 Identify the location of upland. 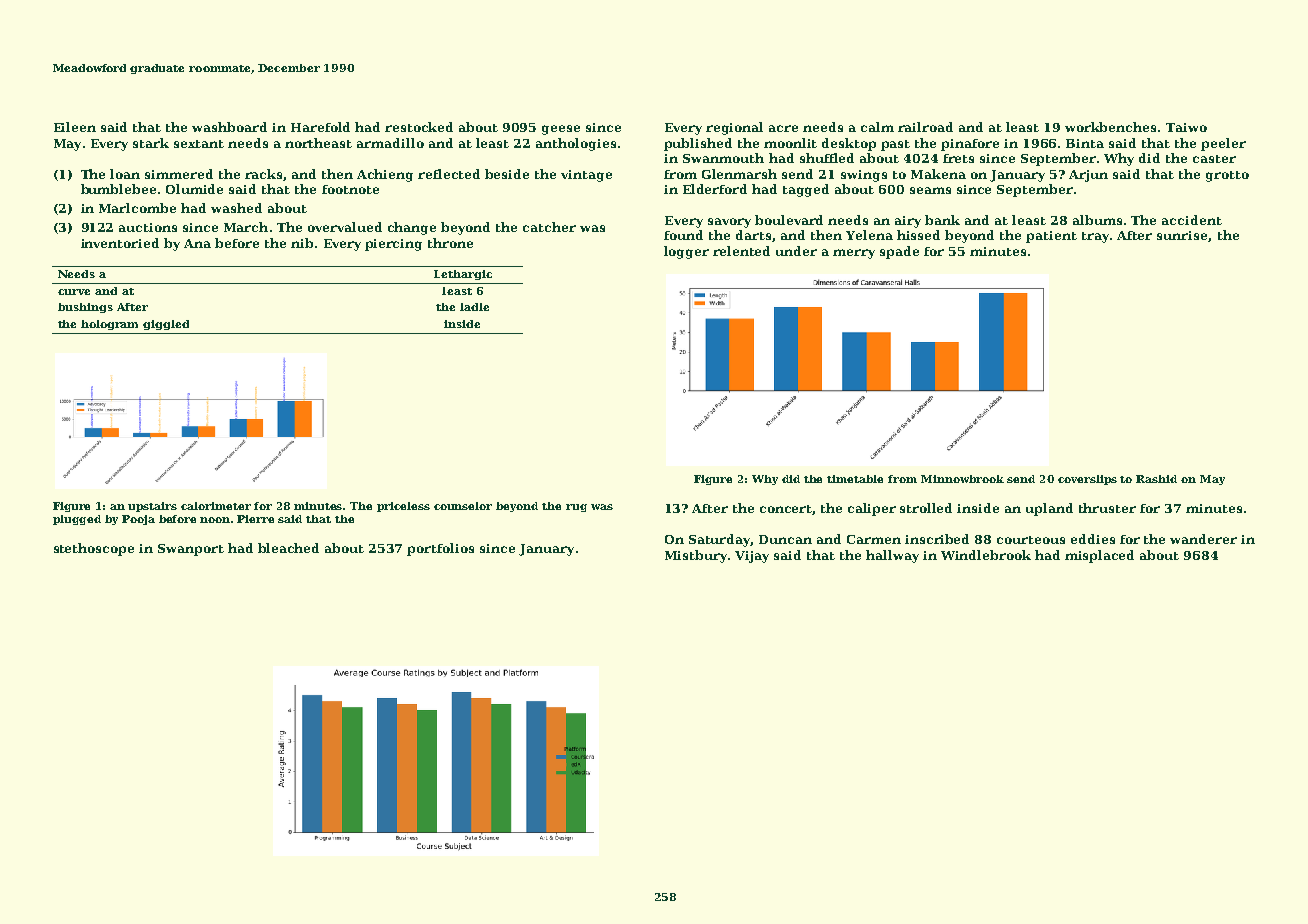
(1049, 509).
